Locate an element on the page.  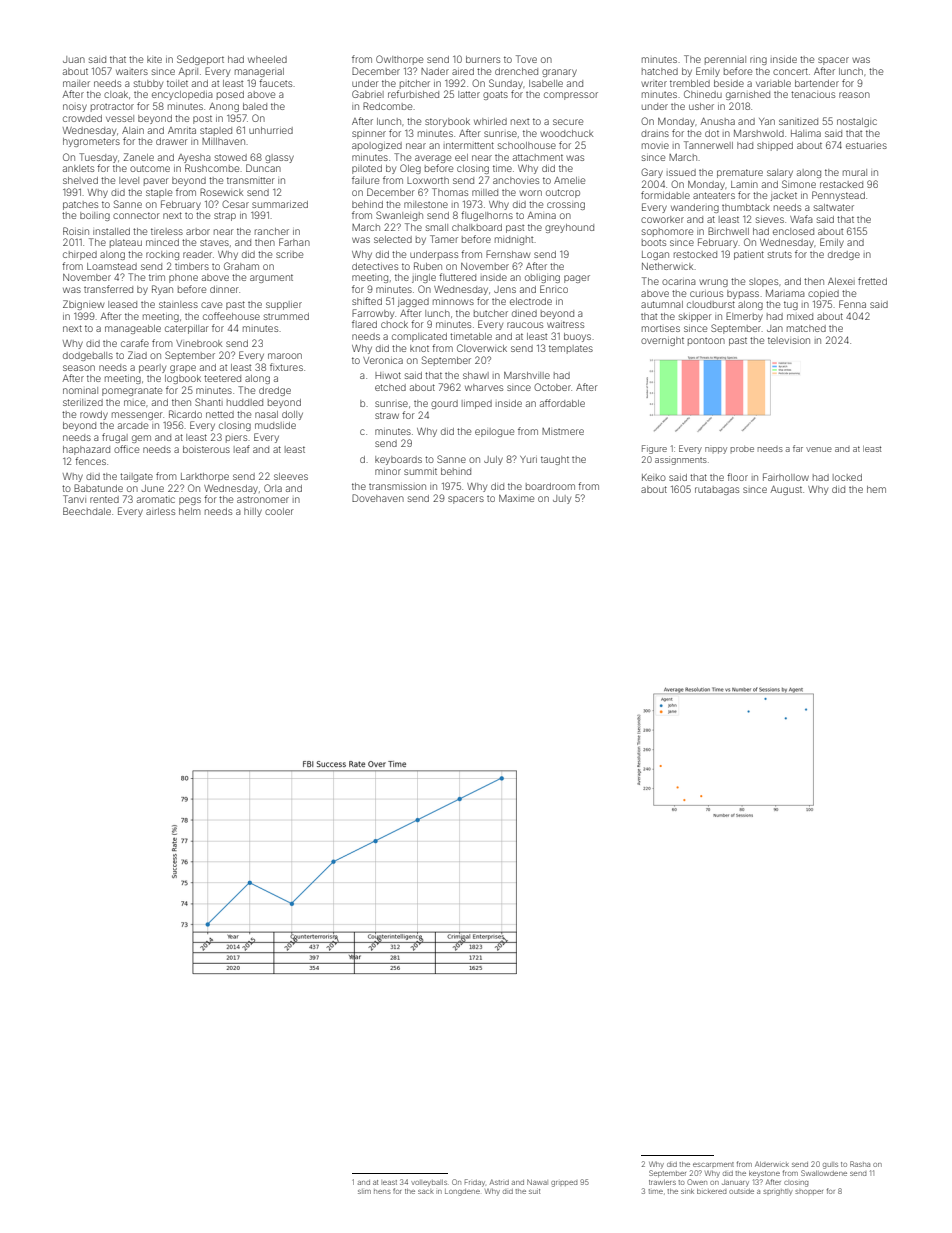
garnished is located at coordinates (748, 95).
